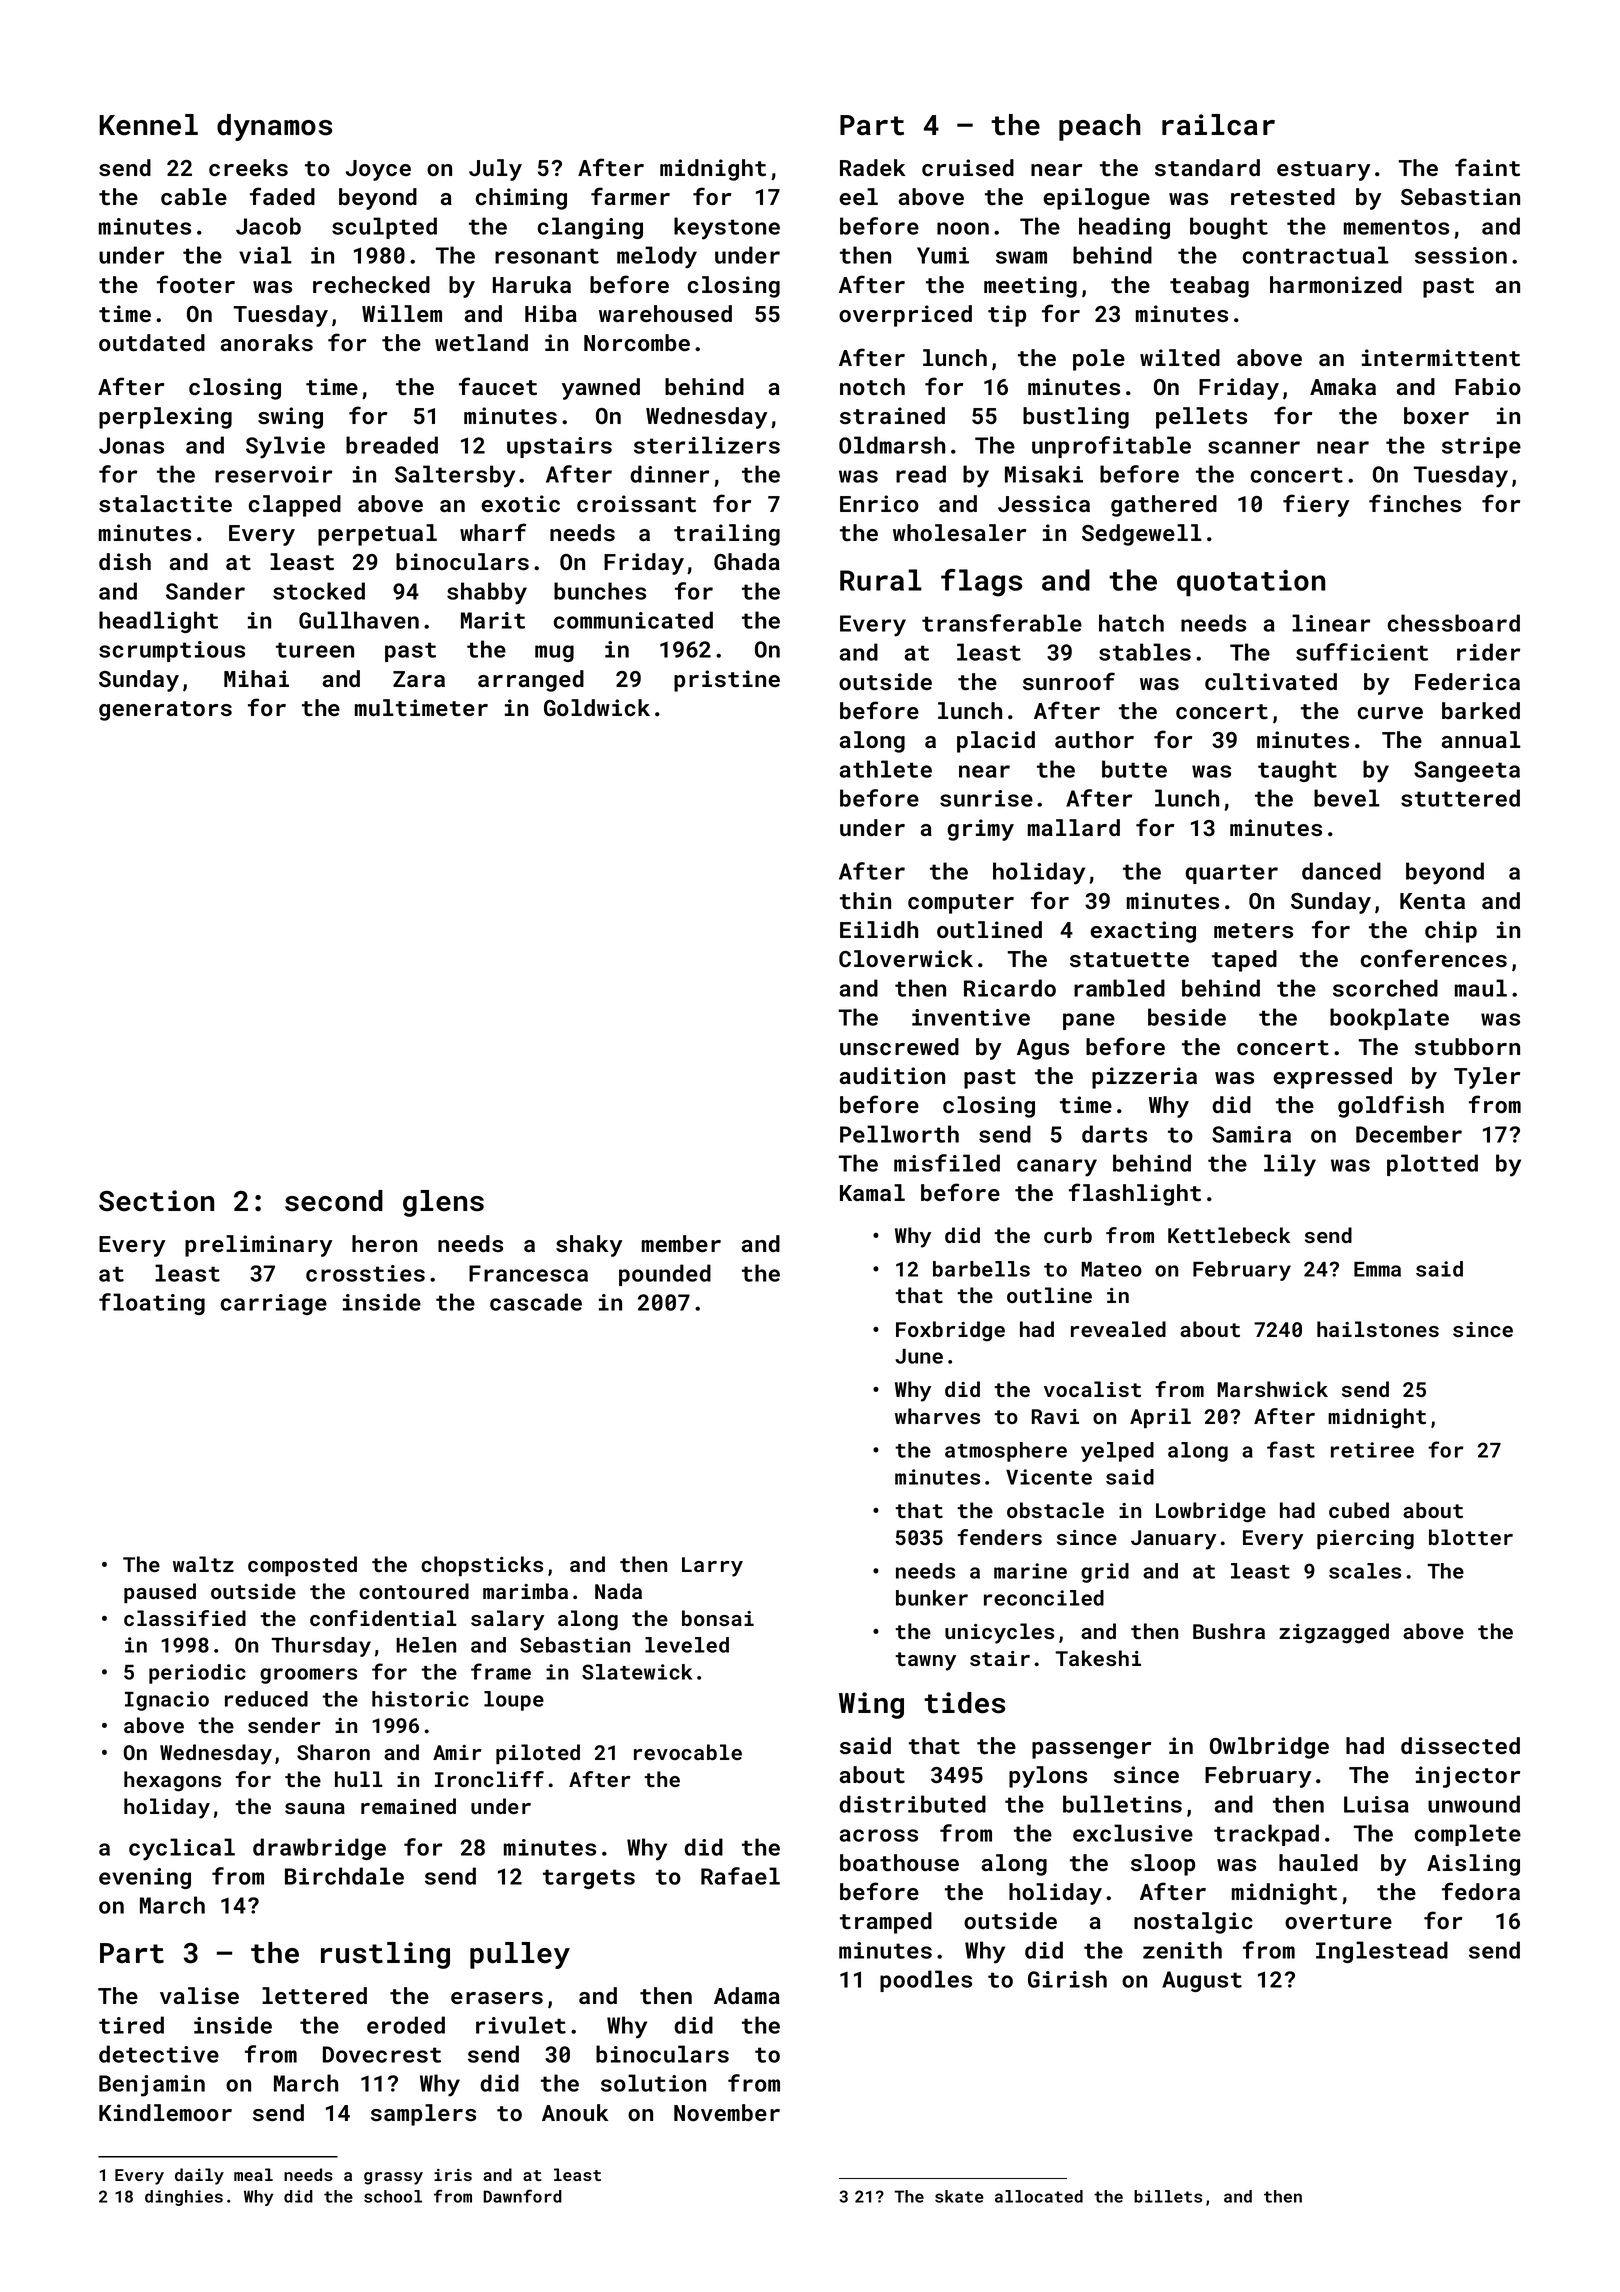 The height and width of the page is (2292, 1620). Describe the element at coordinates (302, 1566) in the page. I see `composted` at that location.
